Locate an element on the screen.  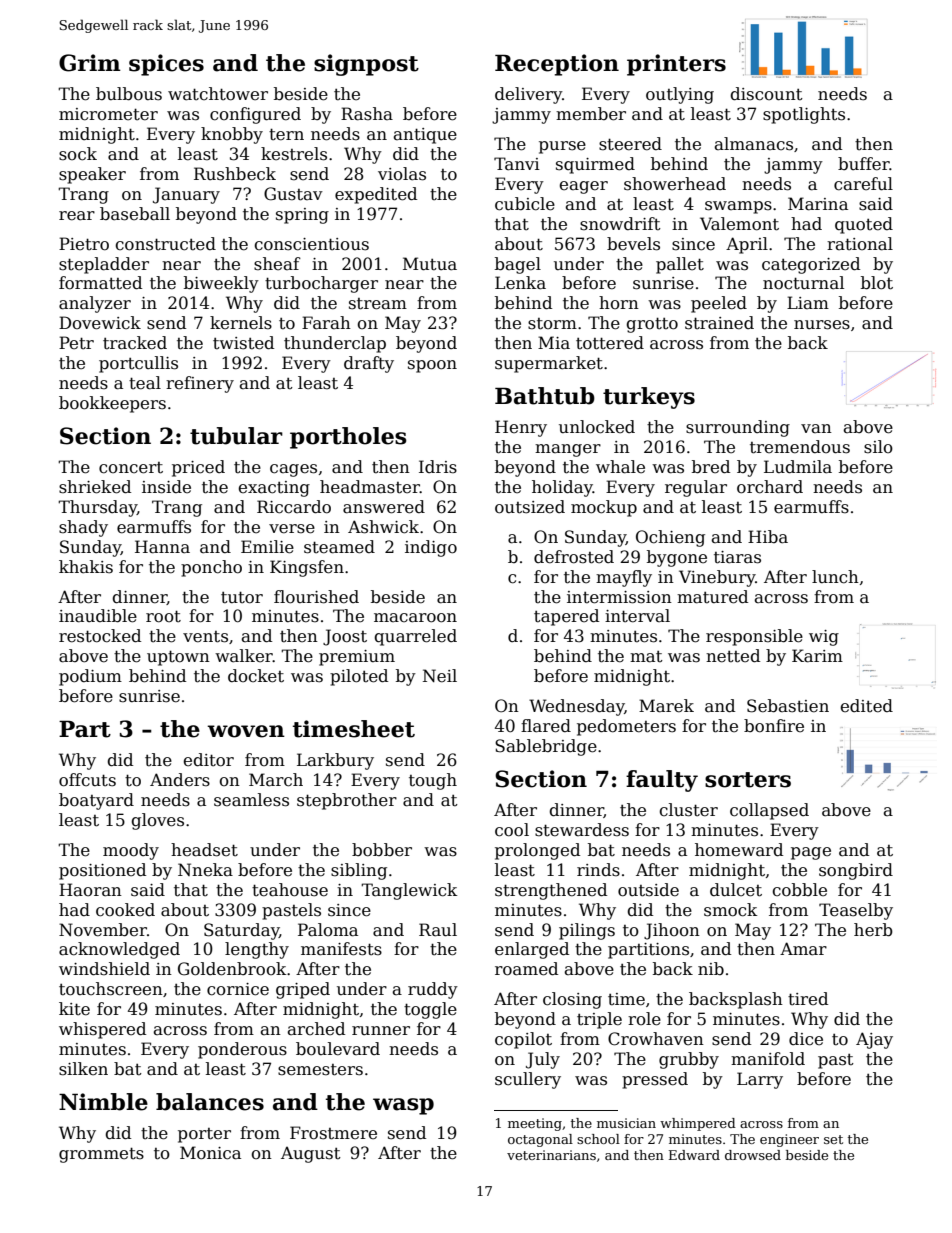
Lenka is located at coordinates (520, 283).
